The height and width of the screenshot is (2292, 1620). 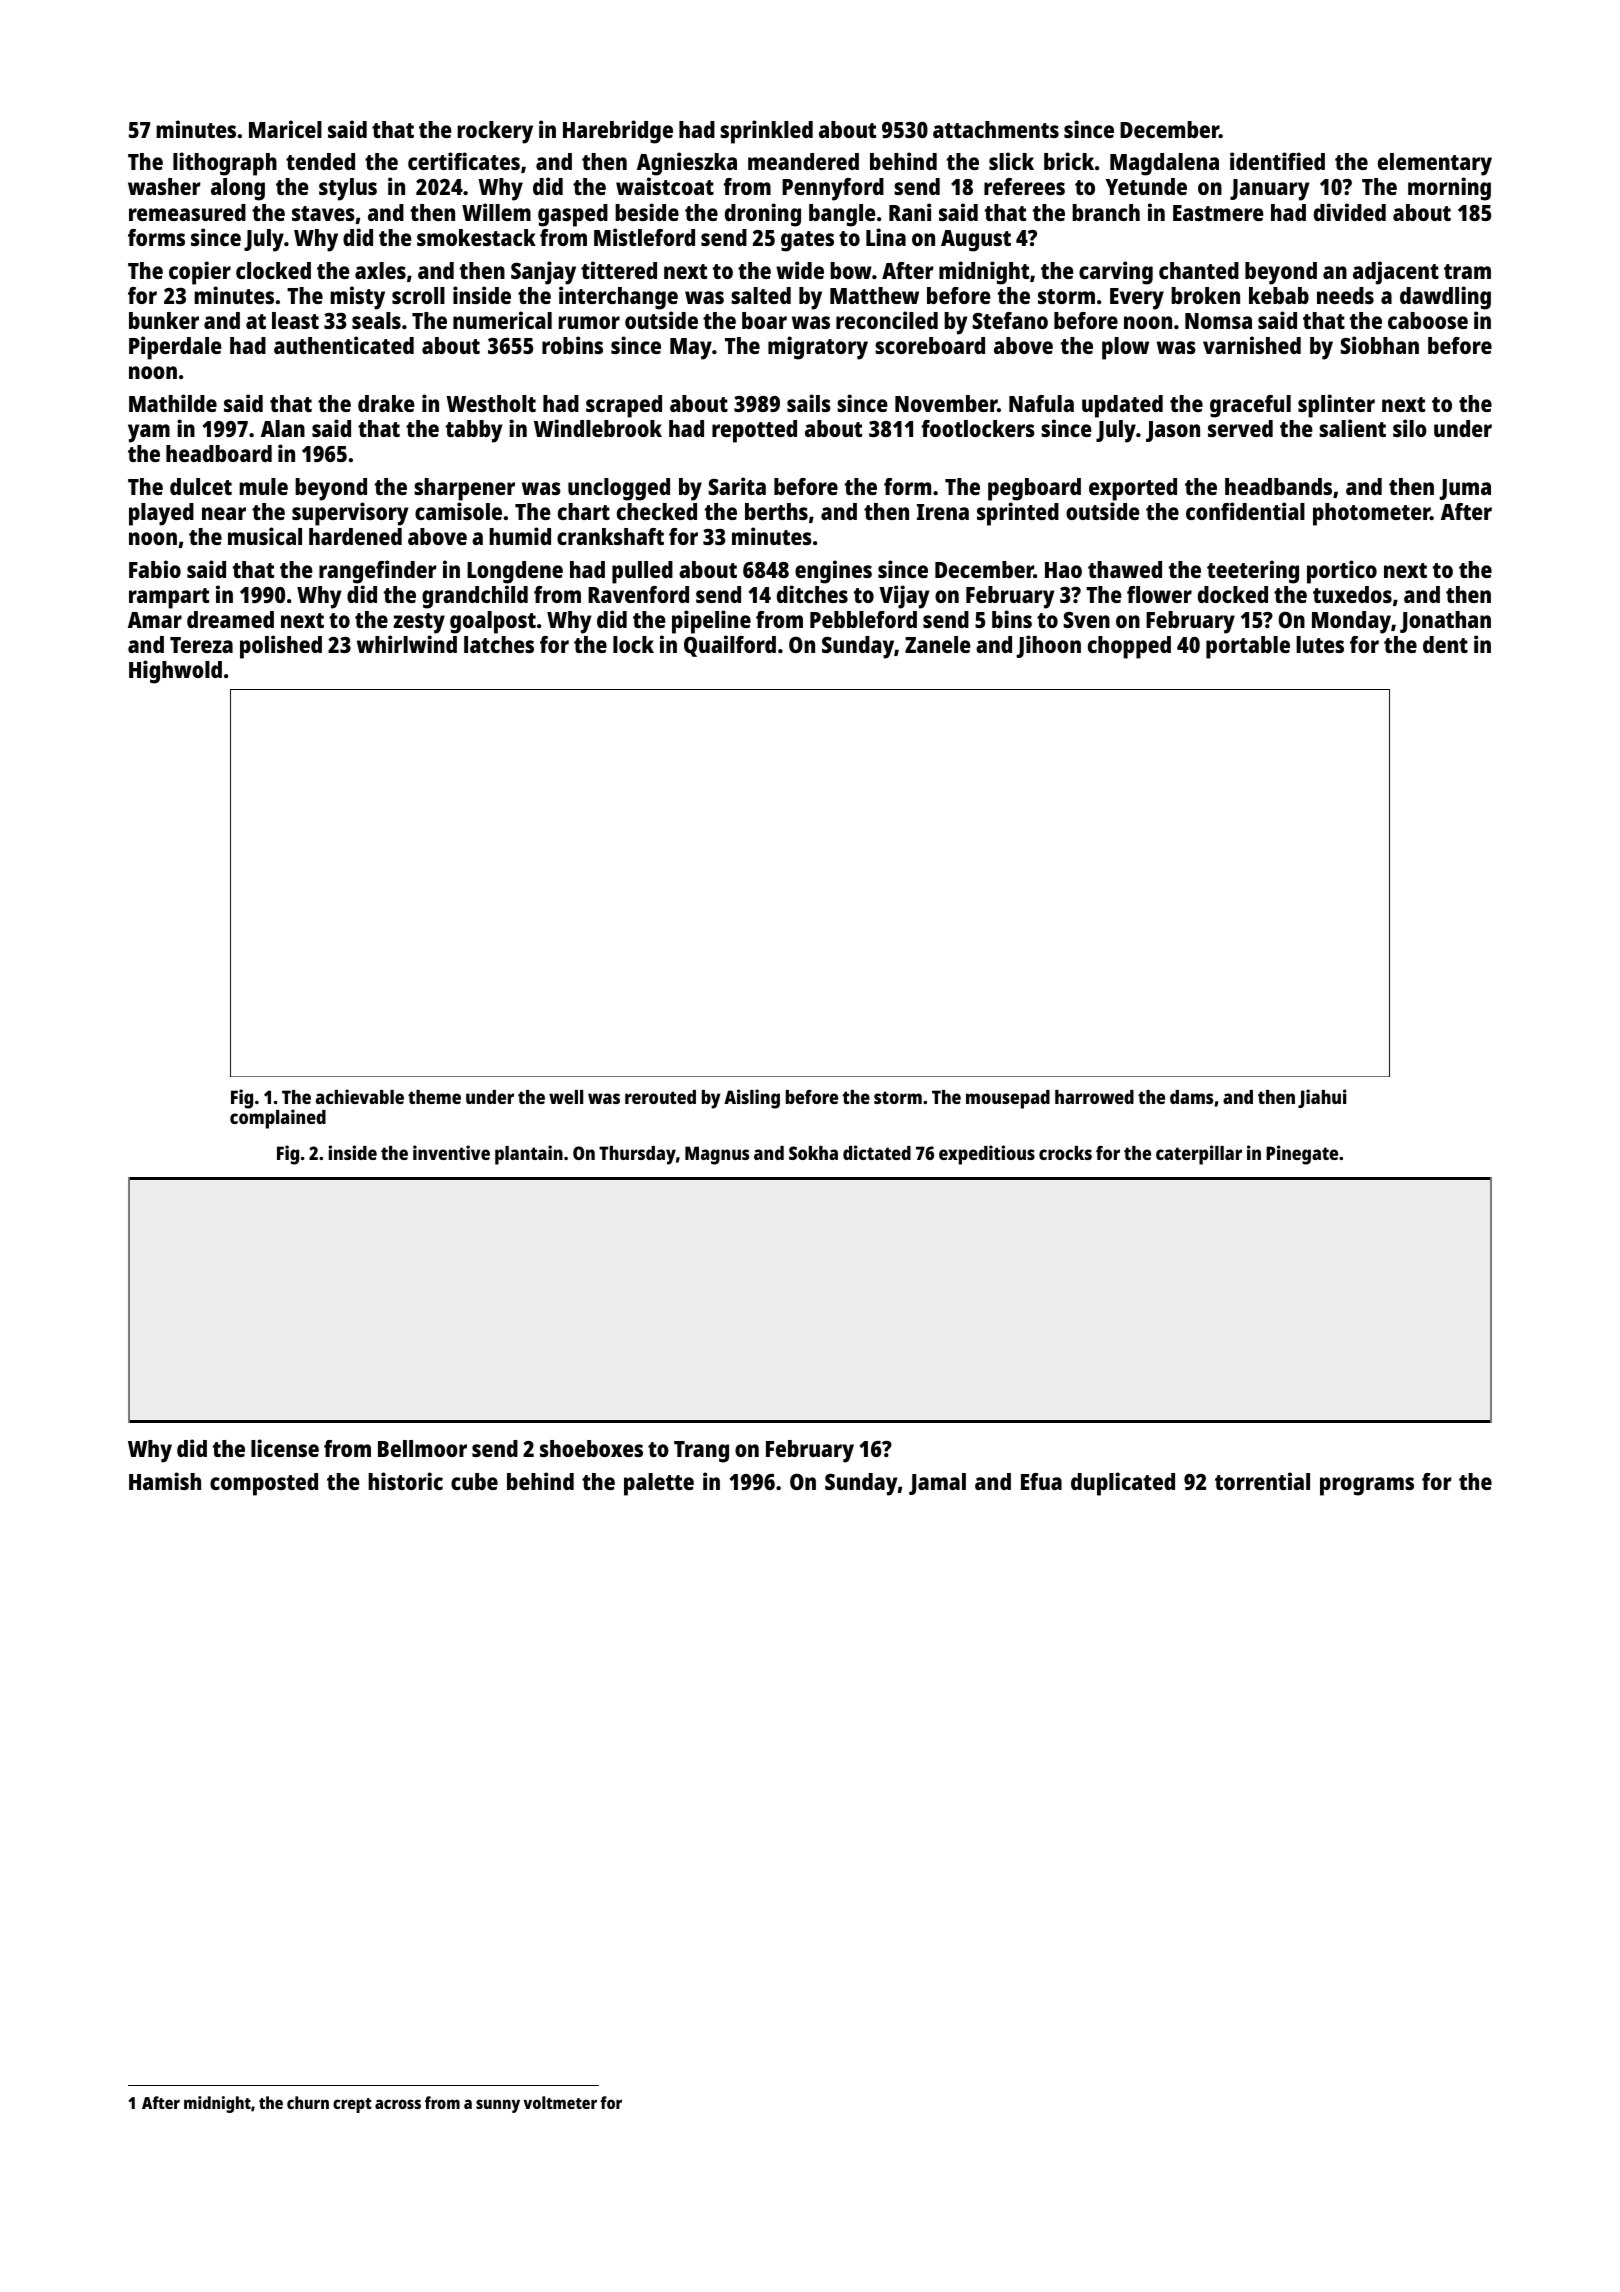 I want to click on programs, so click(x=1367, y=1486).
